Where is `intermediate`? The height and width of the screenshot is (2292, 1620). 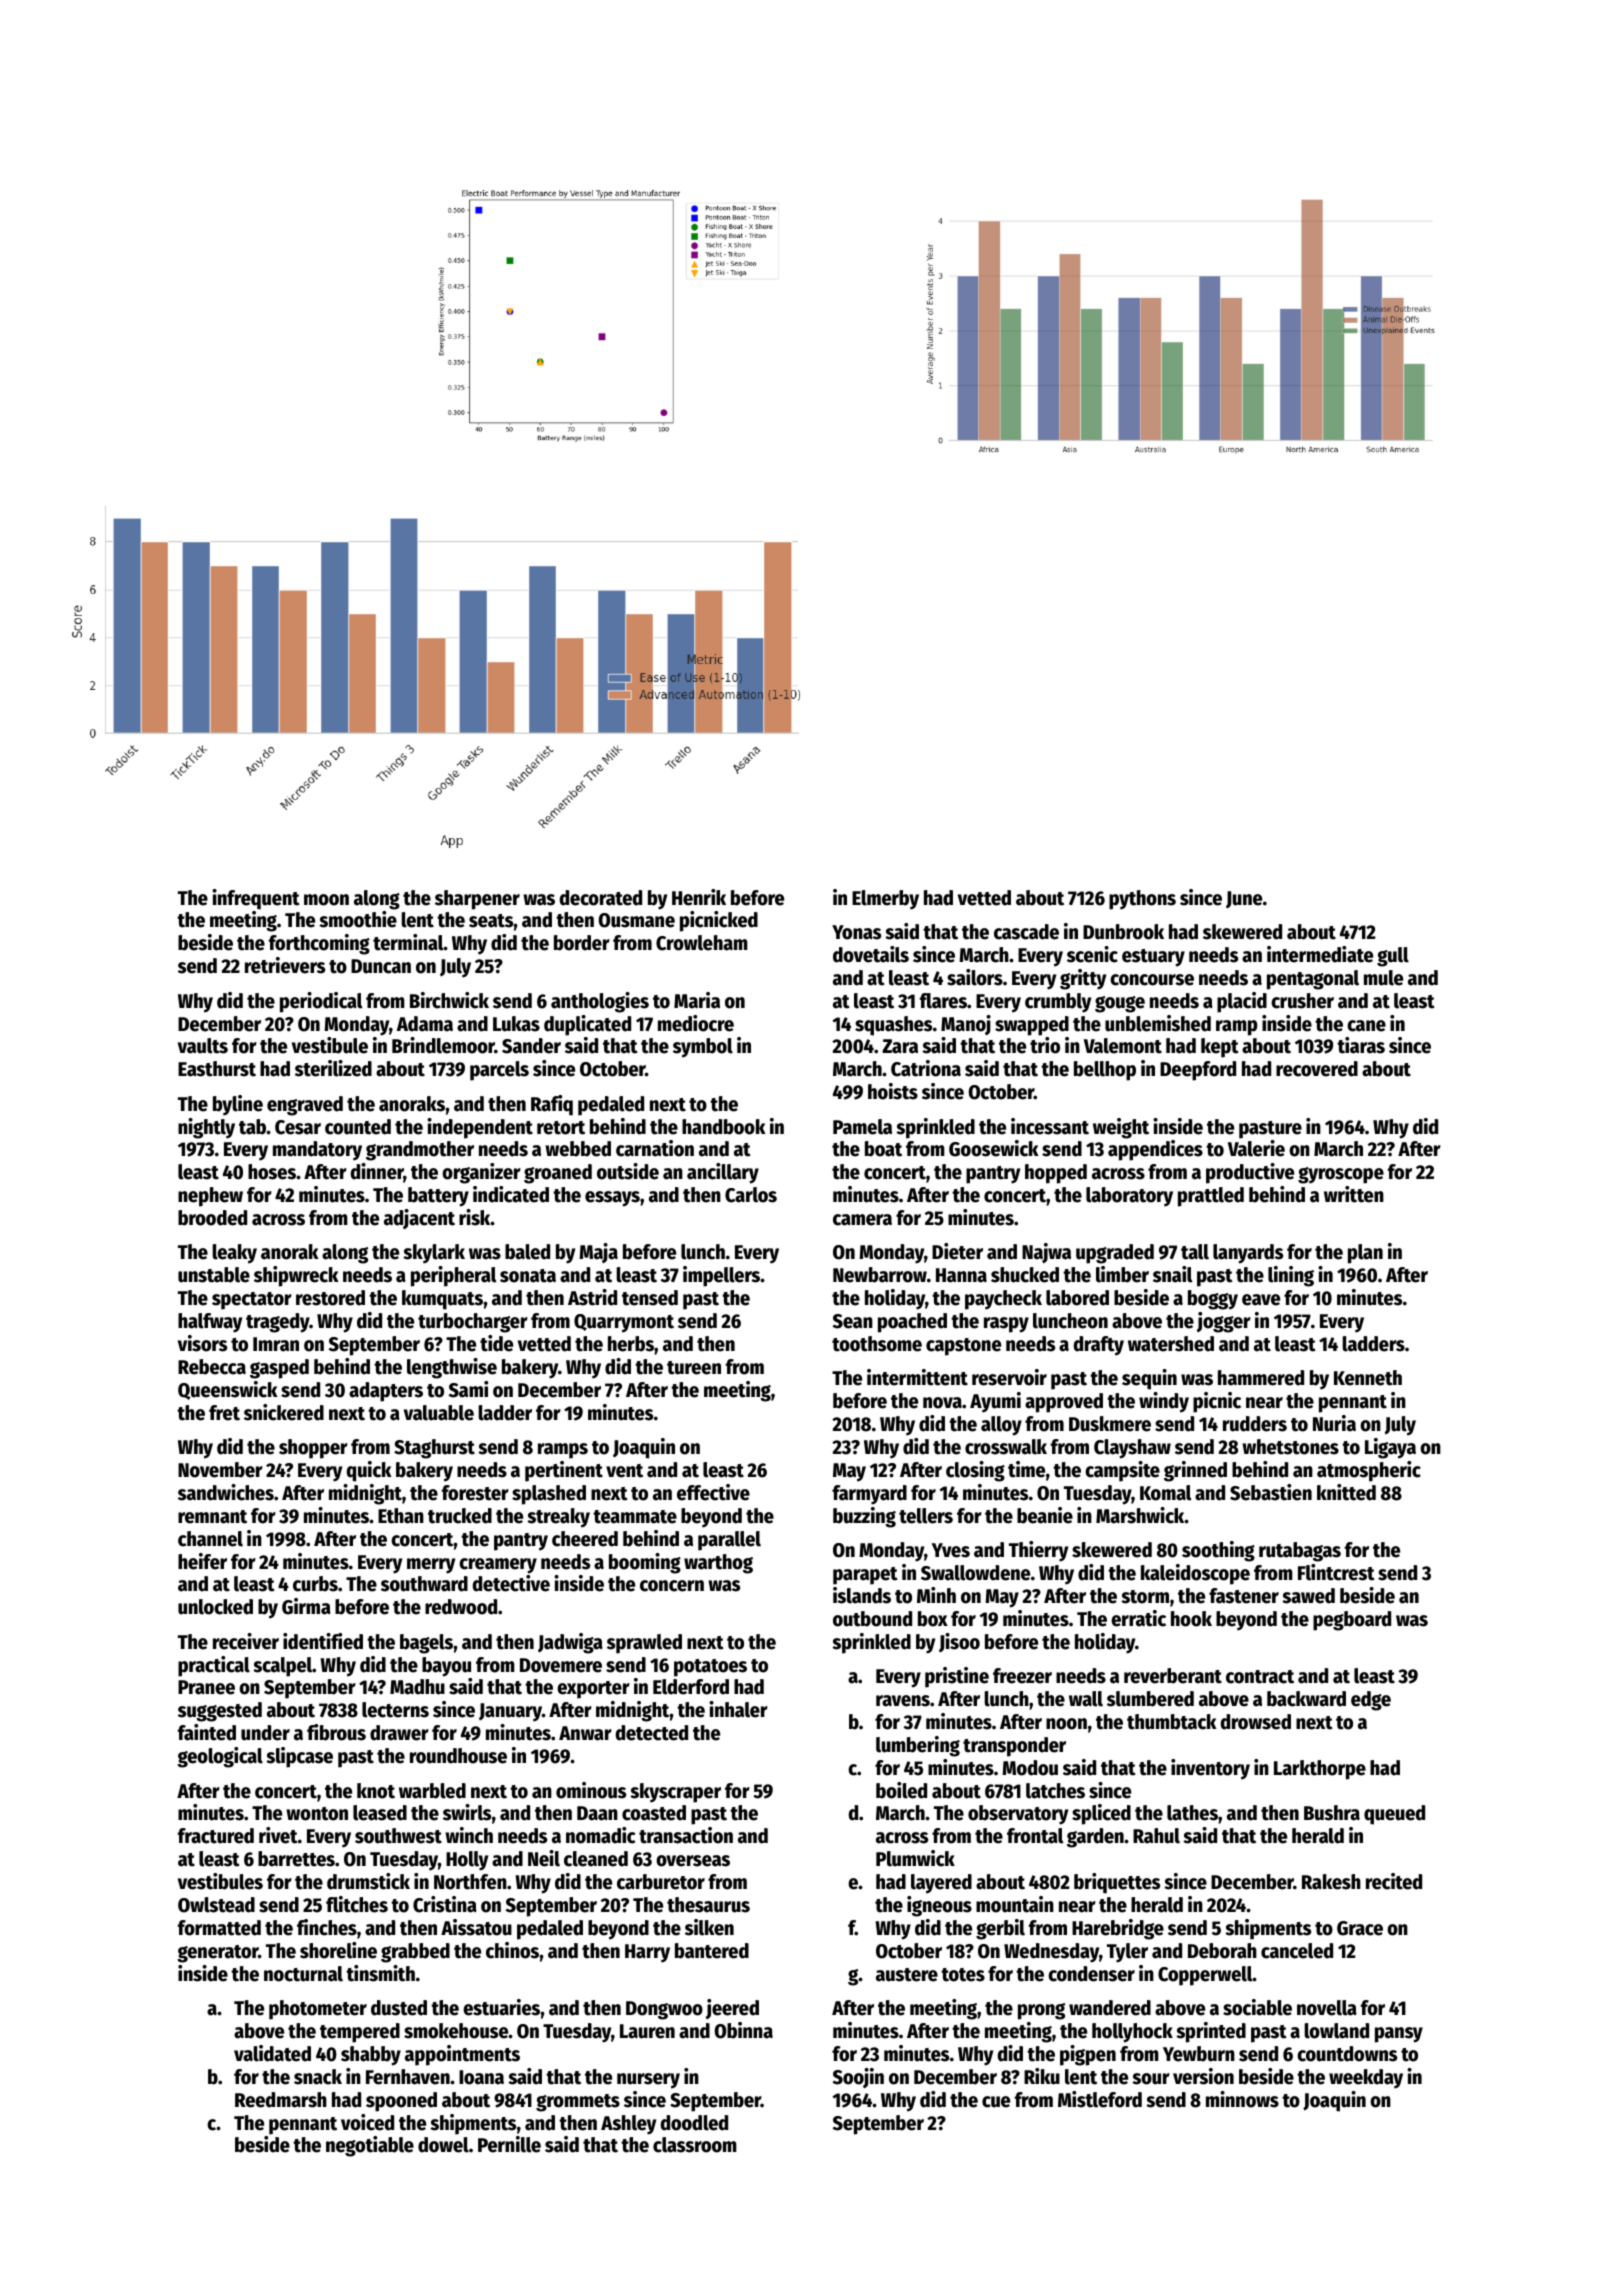
intermediate is located at coordinates (1320, 954).
